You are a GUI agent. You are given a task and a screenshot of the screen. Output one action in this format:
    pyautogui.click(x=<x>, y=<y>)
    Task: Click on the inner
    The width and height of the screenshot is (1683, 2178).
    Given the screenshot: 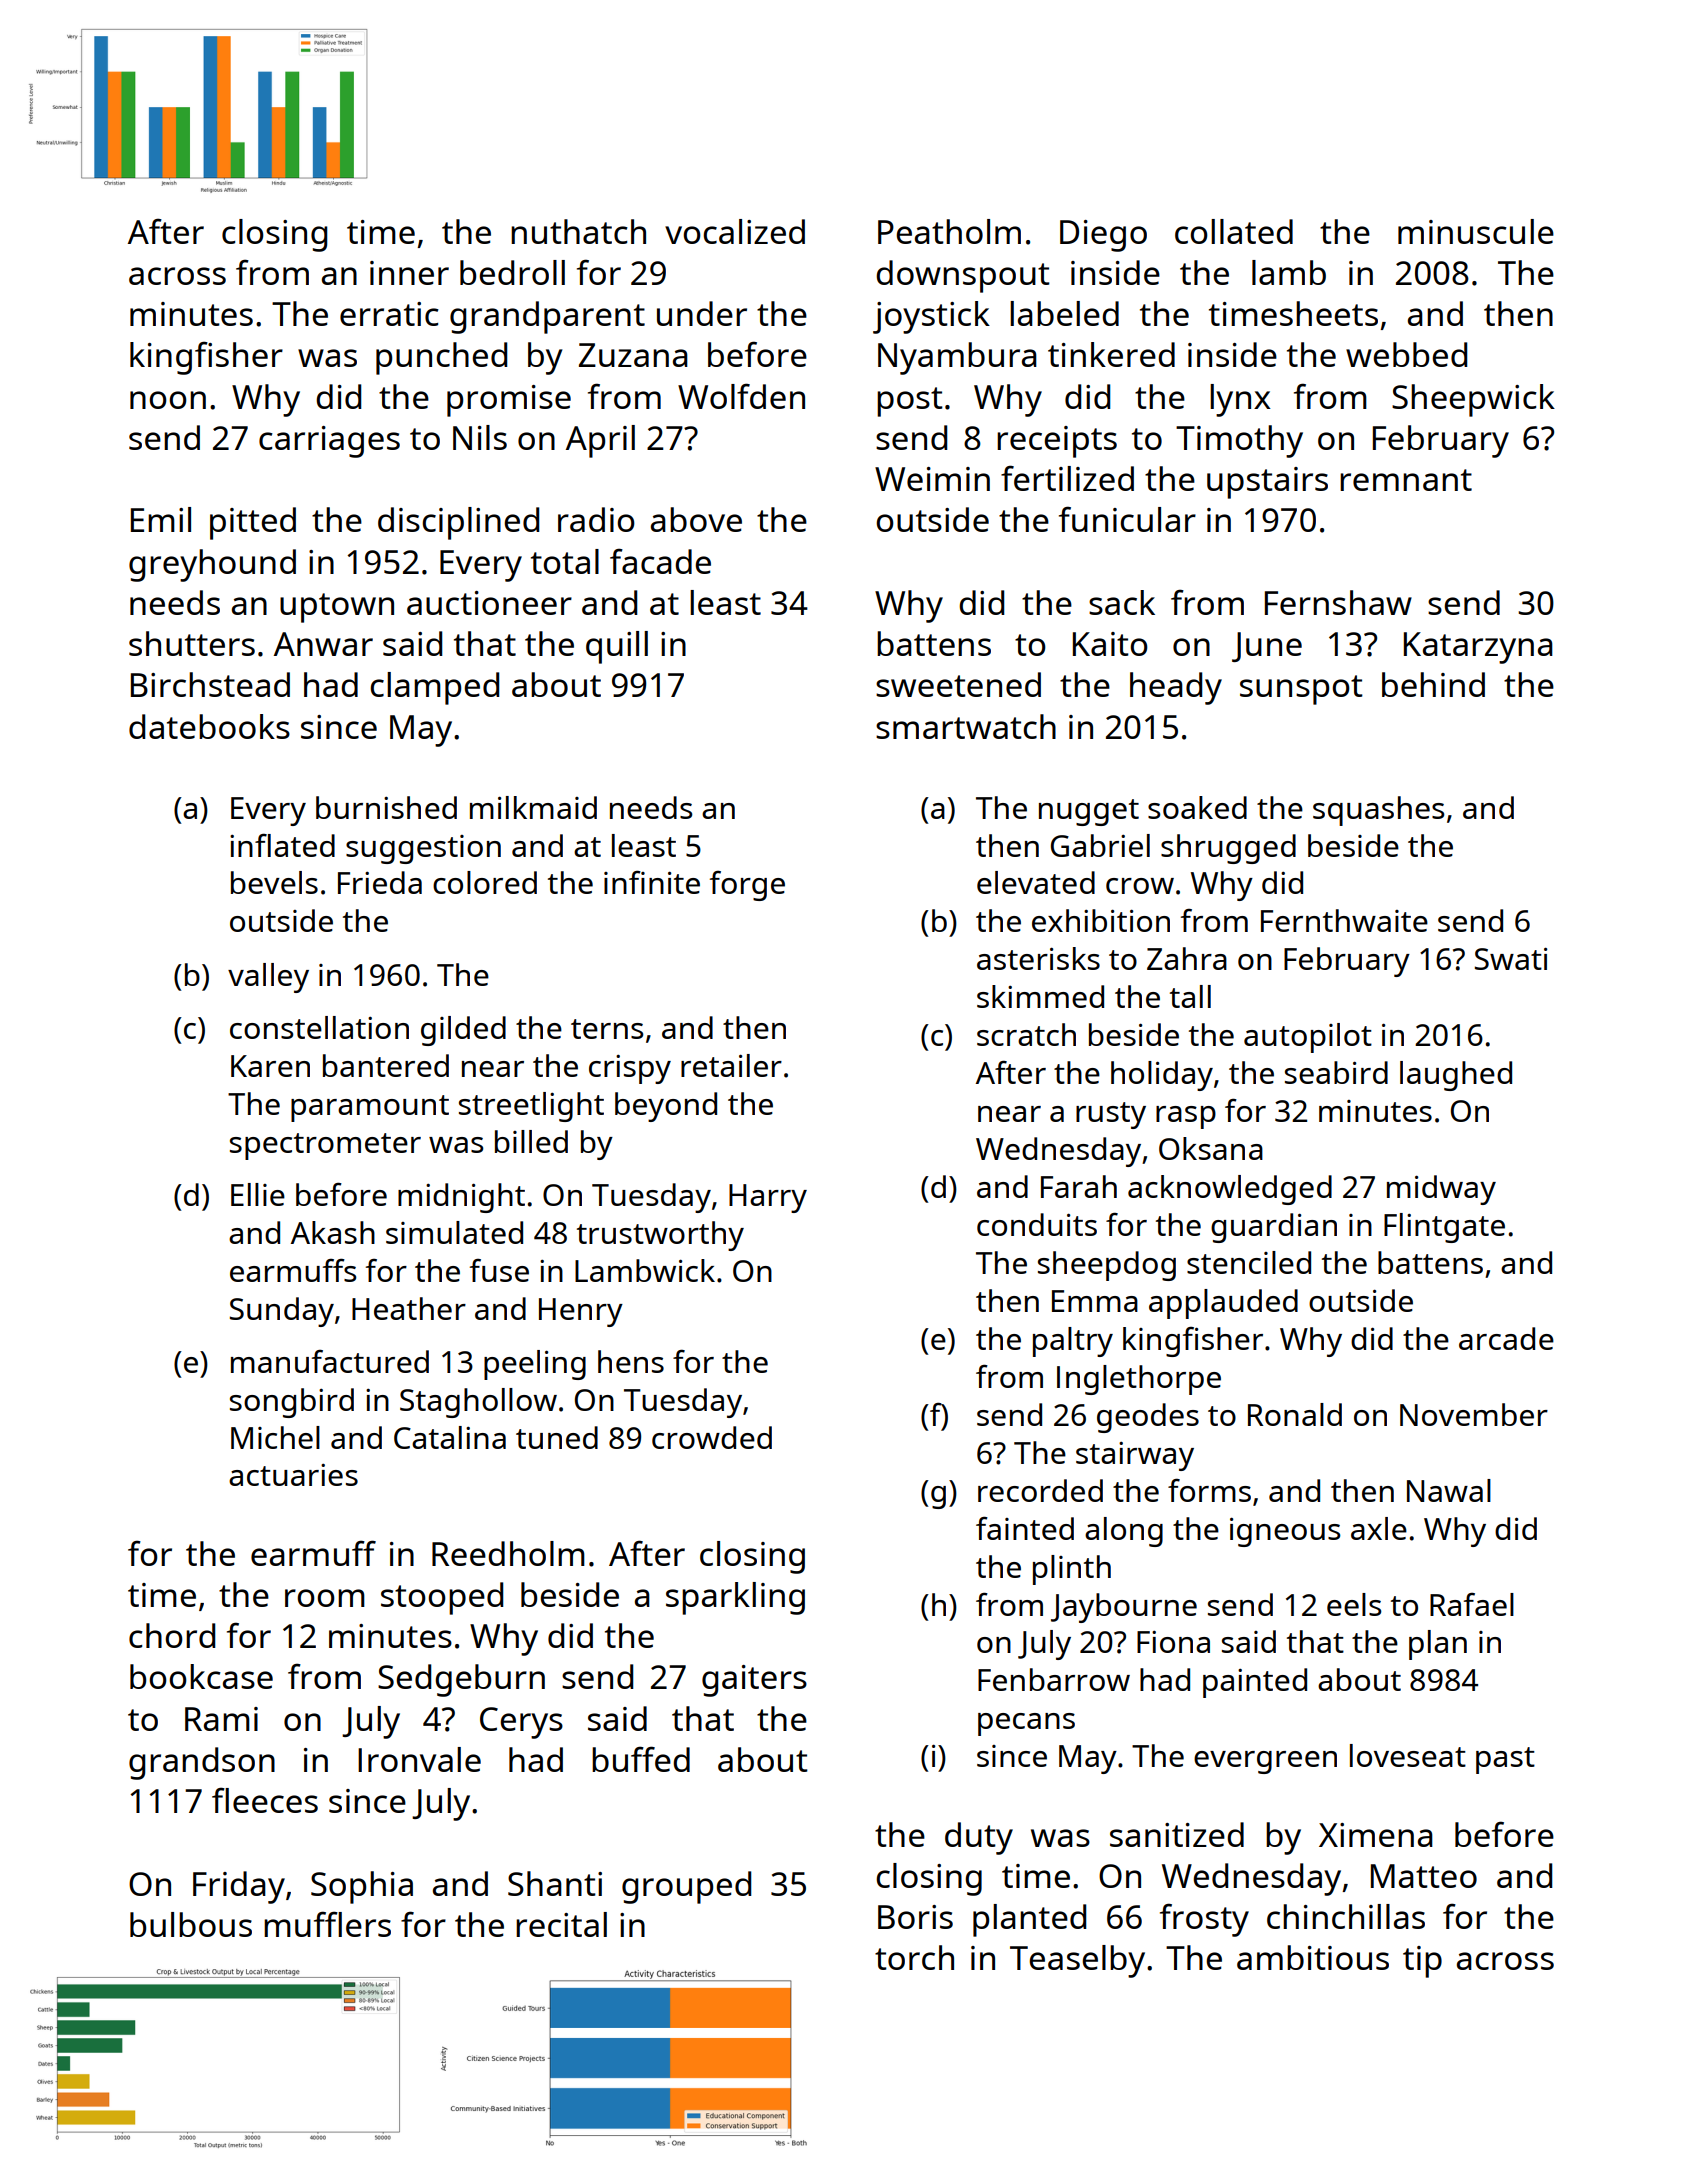 What is the action you would take?
    pyautogui.click(x=409, y=273)
